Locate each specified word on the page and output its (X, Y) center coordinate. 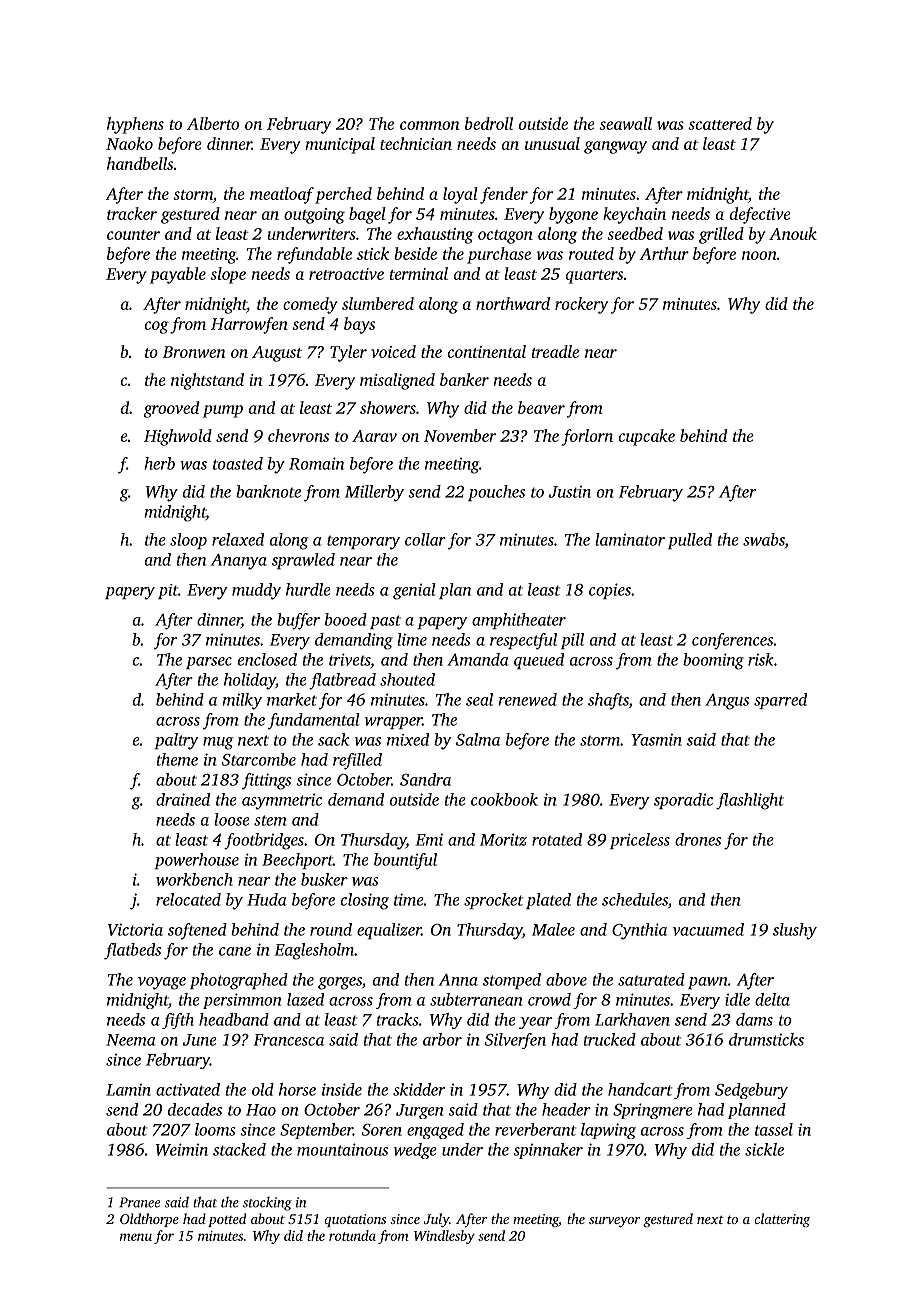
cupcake (647, 437)
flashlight (750, 801)
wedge (415, 1151)
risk (761, 659)
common (429, 125)
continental (487, 351)
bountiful (405, 861)
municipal (340, 145)
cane (235, 951)
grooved (171, 409)
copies (610, 591)
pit (168, 591)
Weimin (182, 1149)
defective (760, 215)
